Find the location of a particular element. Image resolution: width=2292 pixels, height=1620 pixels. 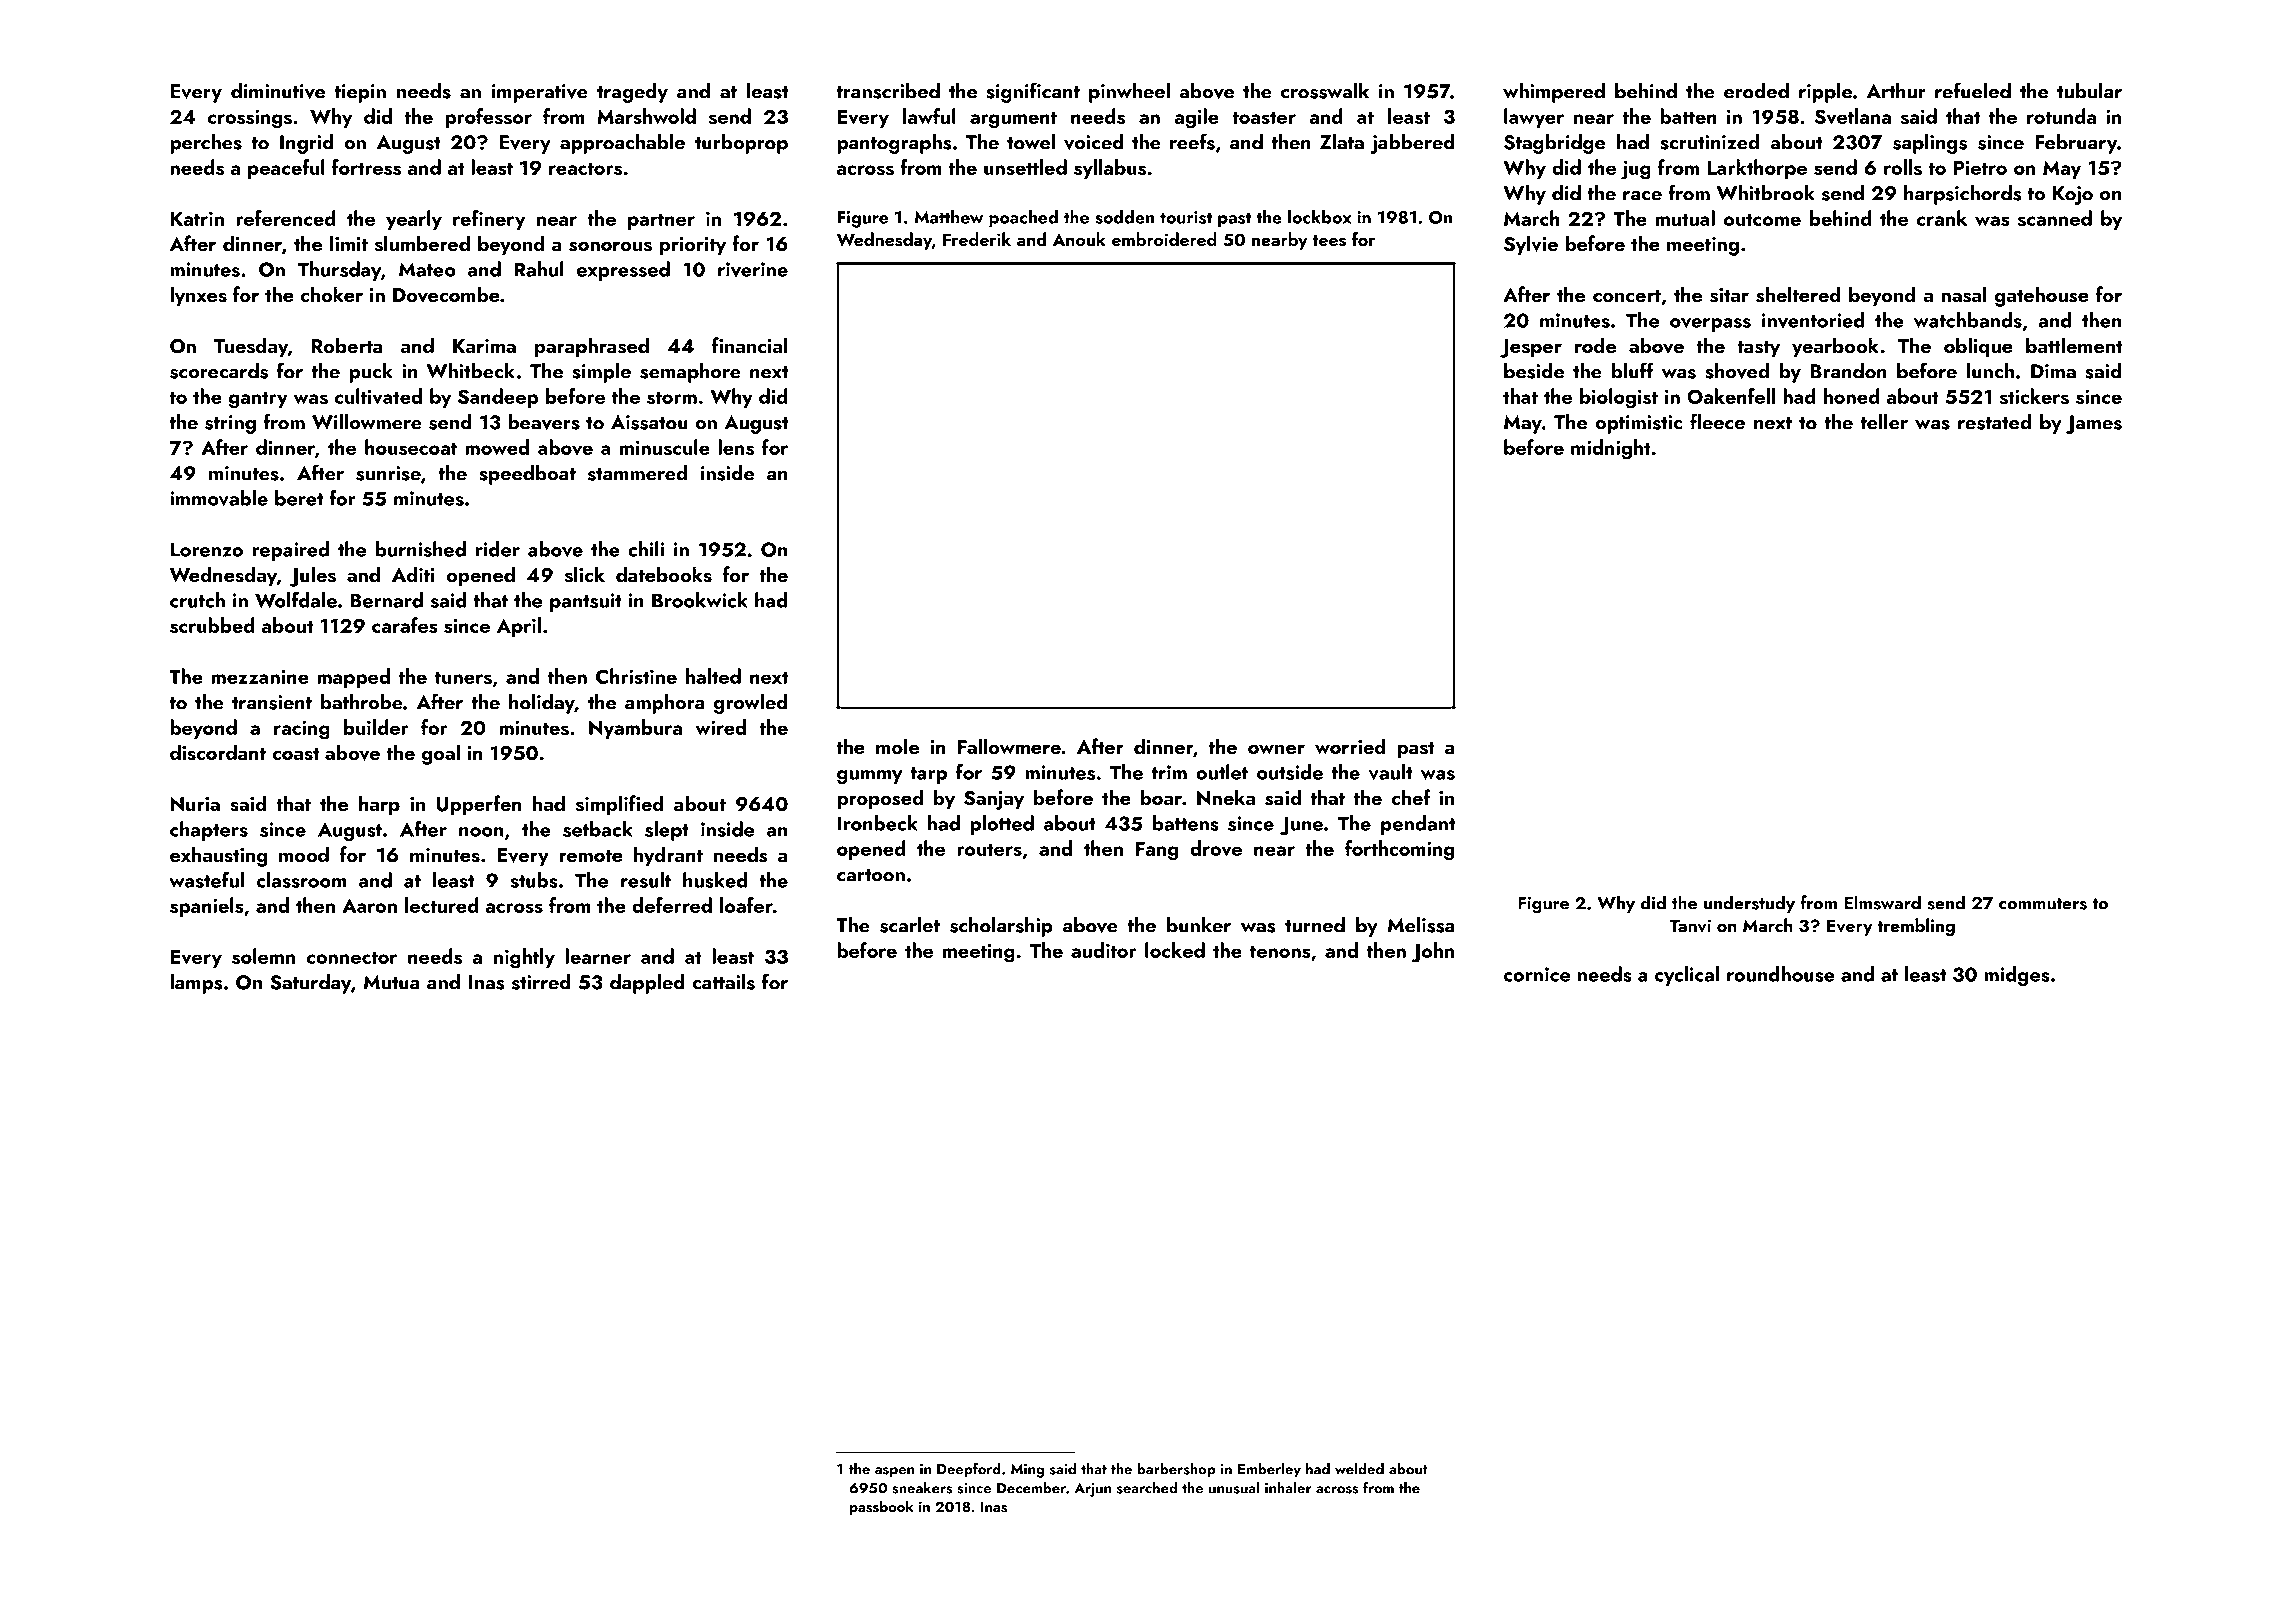

watchbands is located at coordinates (1968, 320).
